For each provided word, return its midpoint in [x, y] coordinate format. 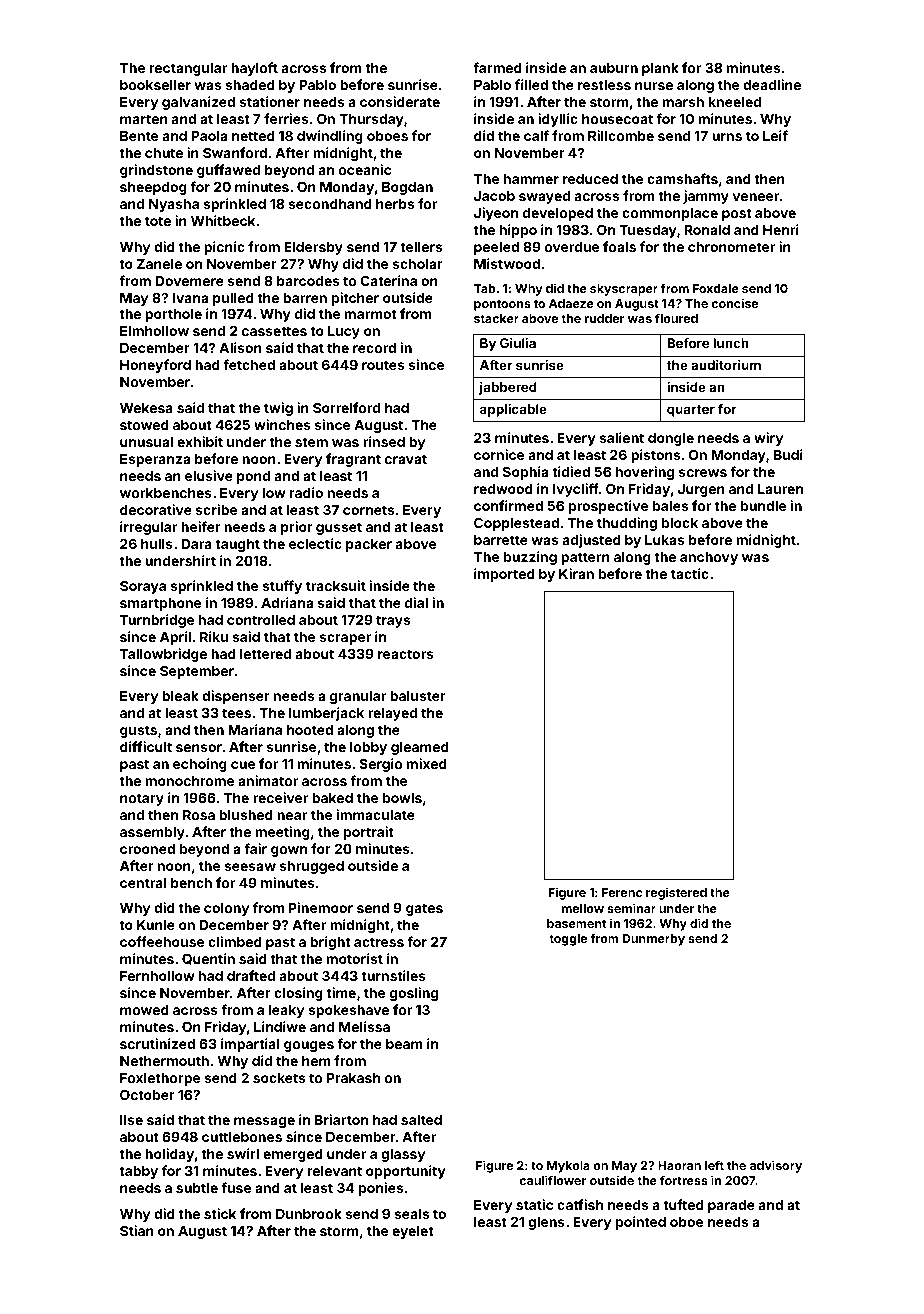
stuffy [282, 587]
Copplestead [516, 524]
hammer [531, 179]
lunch [730, 343]
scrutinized [157, 1043]
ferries [286, 118]
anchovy [709, 558]
